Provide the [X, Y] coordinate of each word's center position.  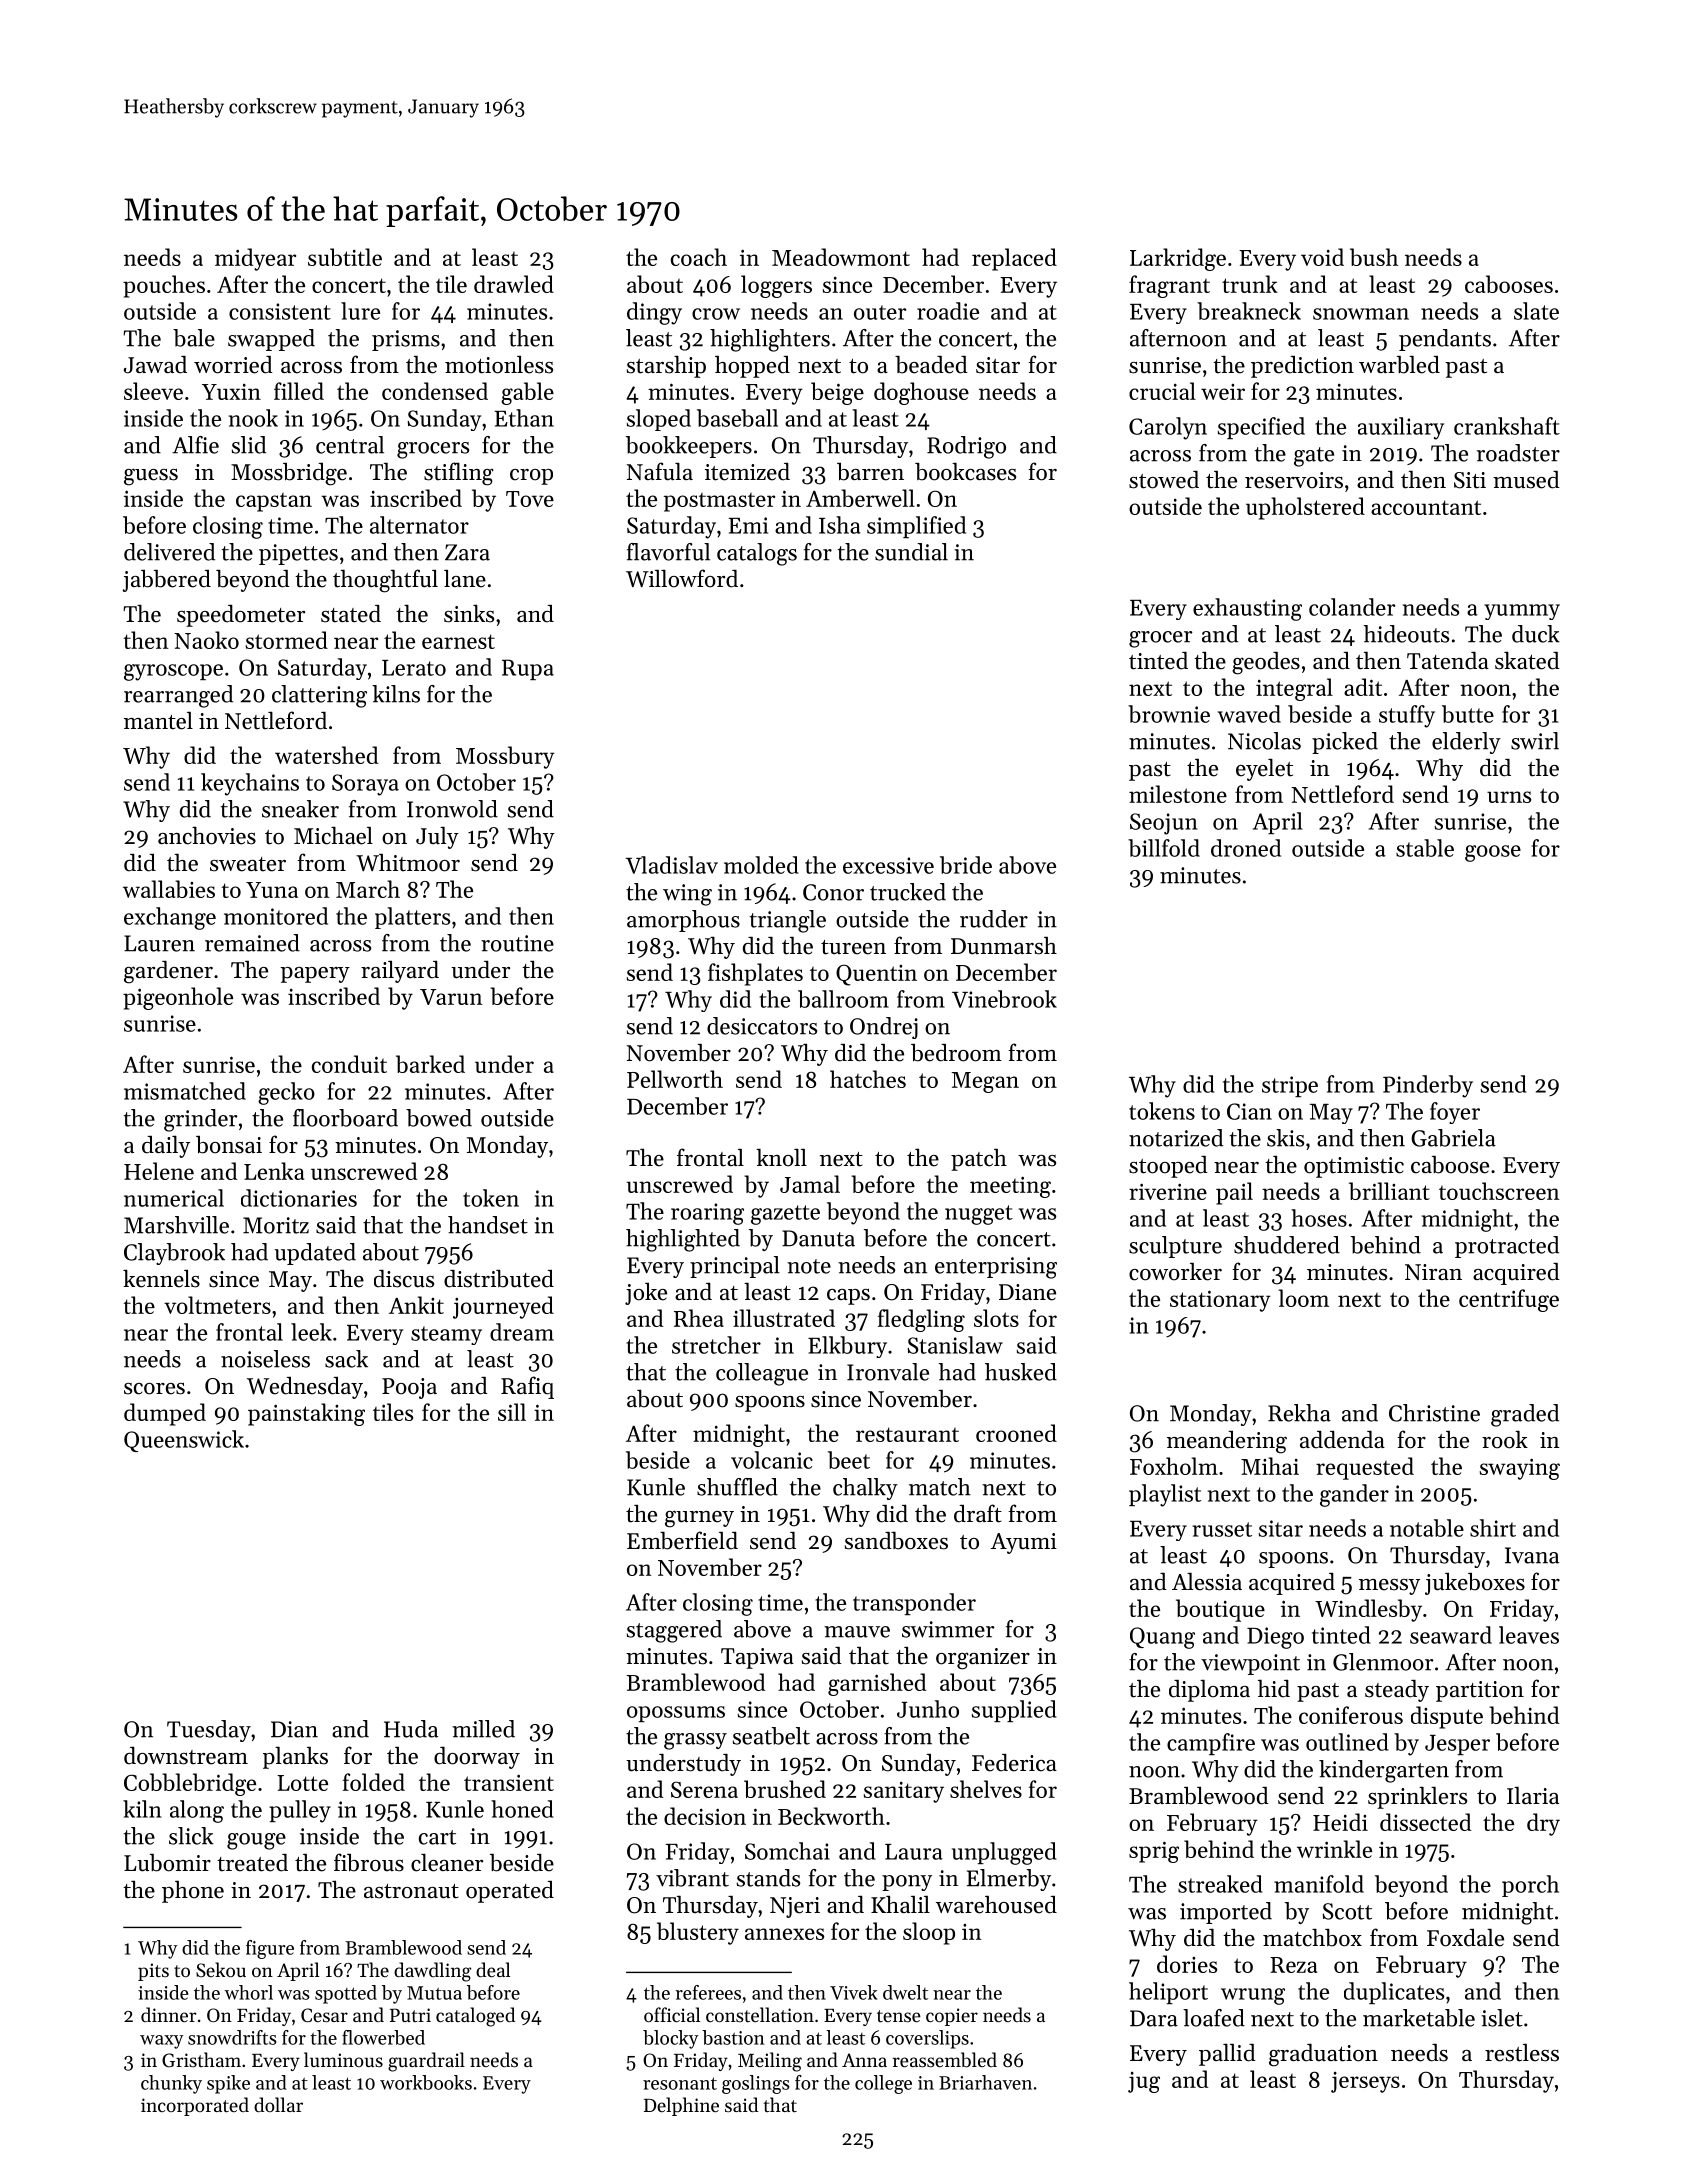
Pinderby [1428, 1086]
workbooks [426, 2082]
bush [1374, 257]
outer [880, 312]
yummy [1522, 612]
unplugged [1004, 1853]
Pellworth [675, 1079]
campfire [1211, 1744]
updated [315, 1254]
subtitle [345, 257]
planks [295, 1757]
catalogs [757, 554]
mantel [158, 721]
